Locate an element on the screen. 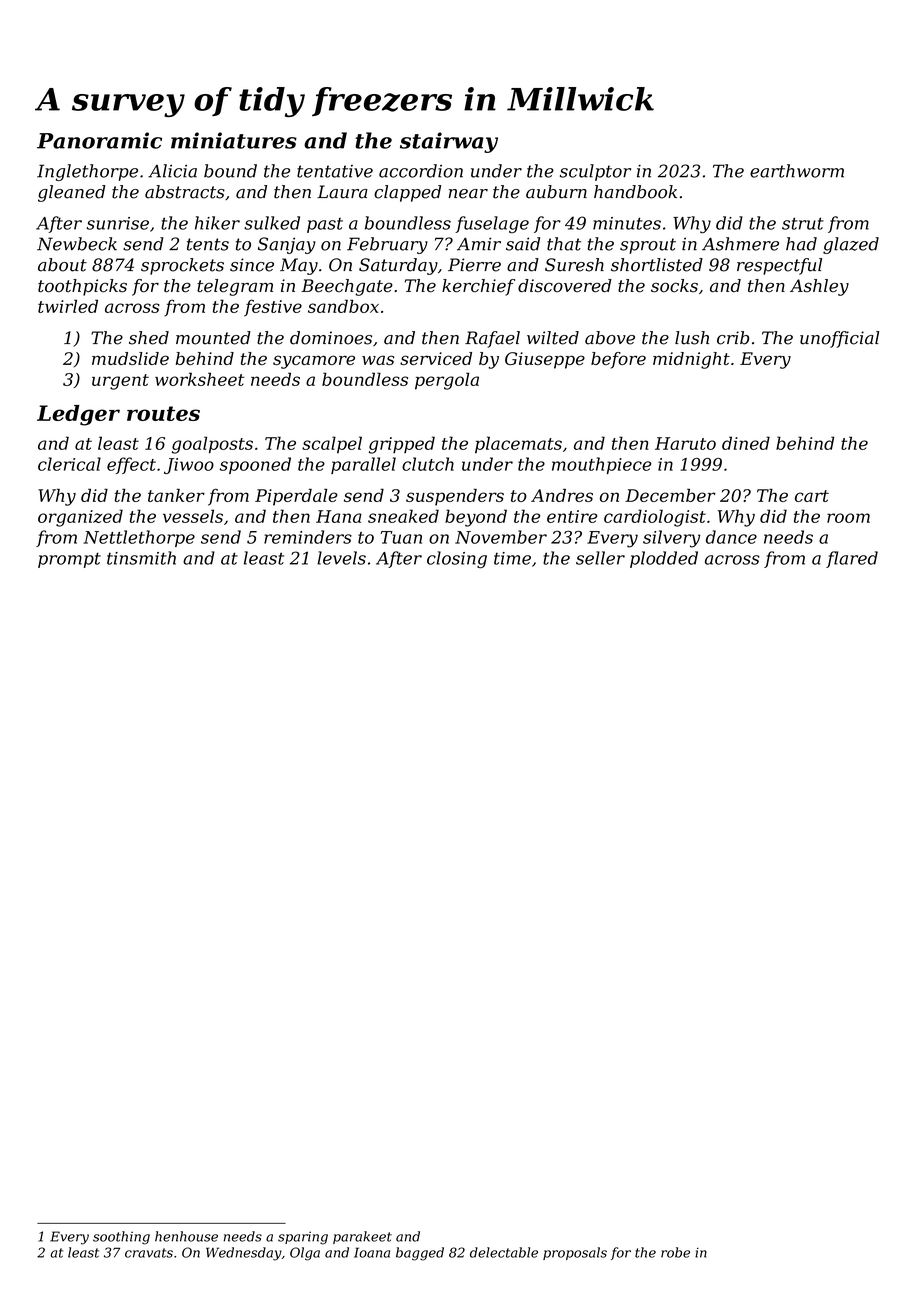  proposals is located at coordinates (575, 1253).
